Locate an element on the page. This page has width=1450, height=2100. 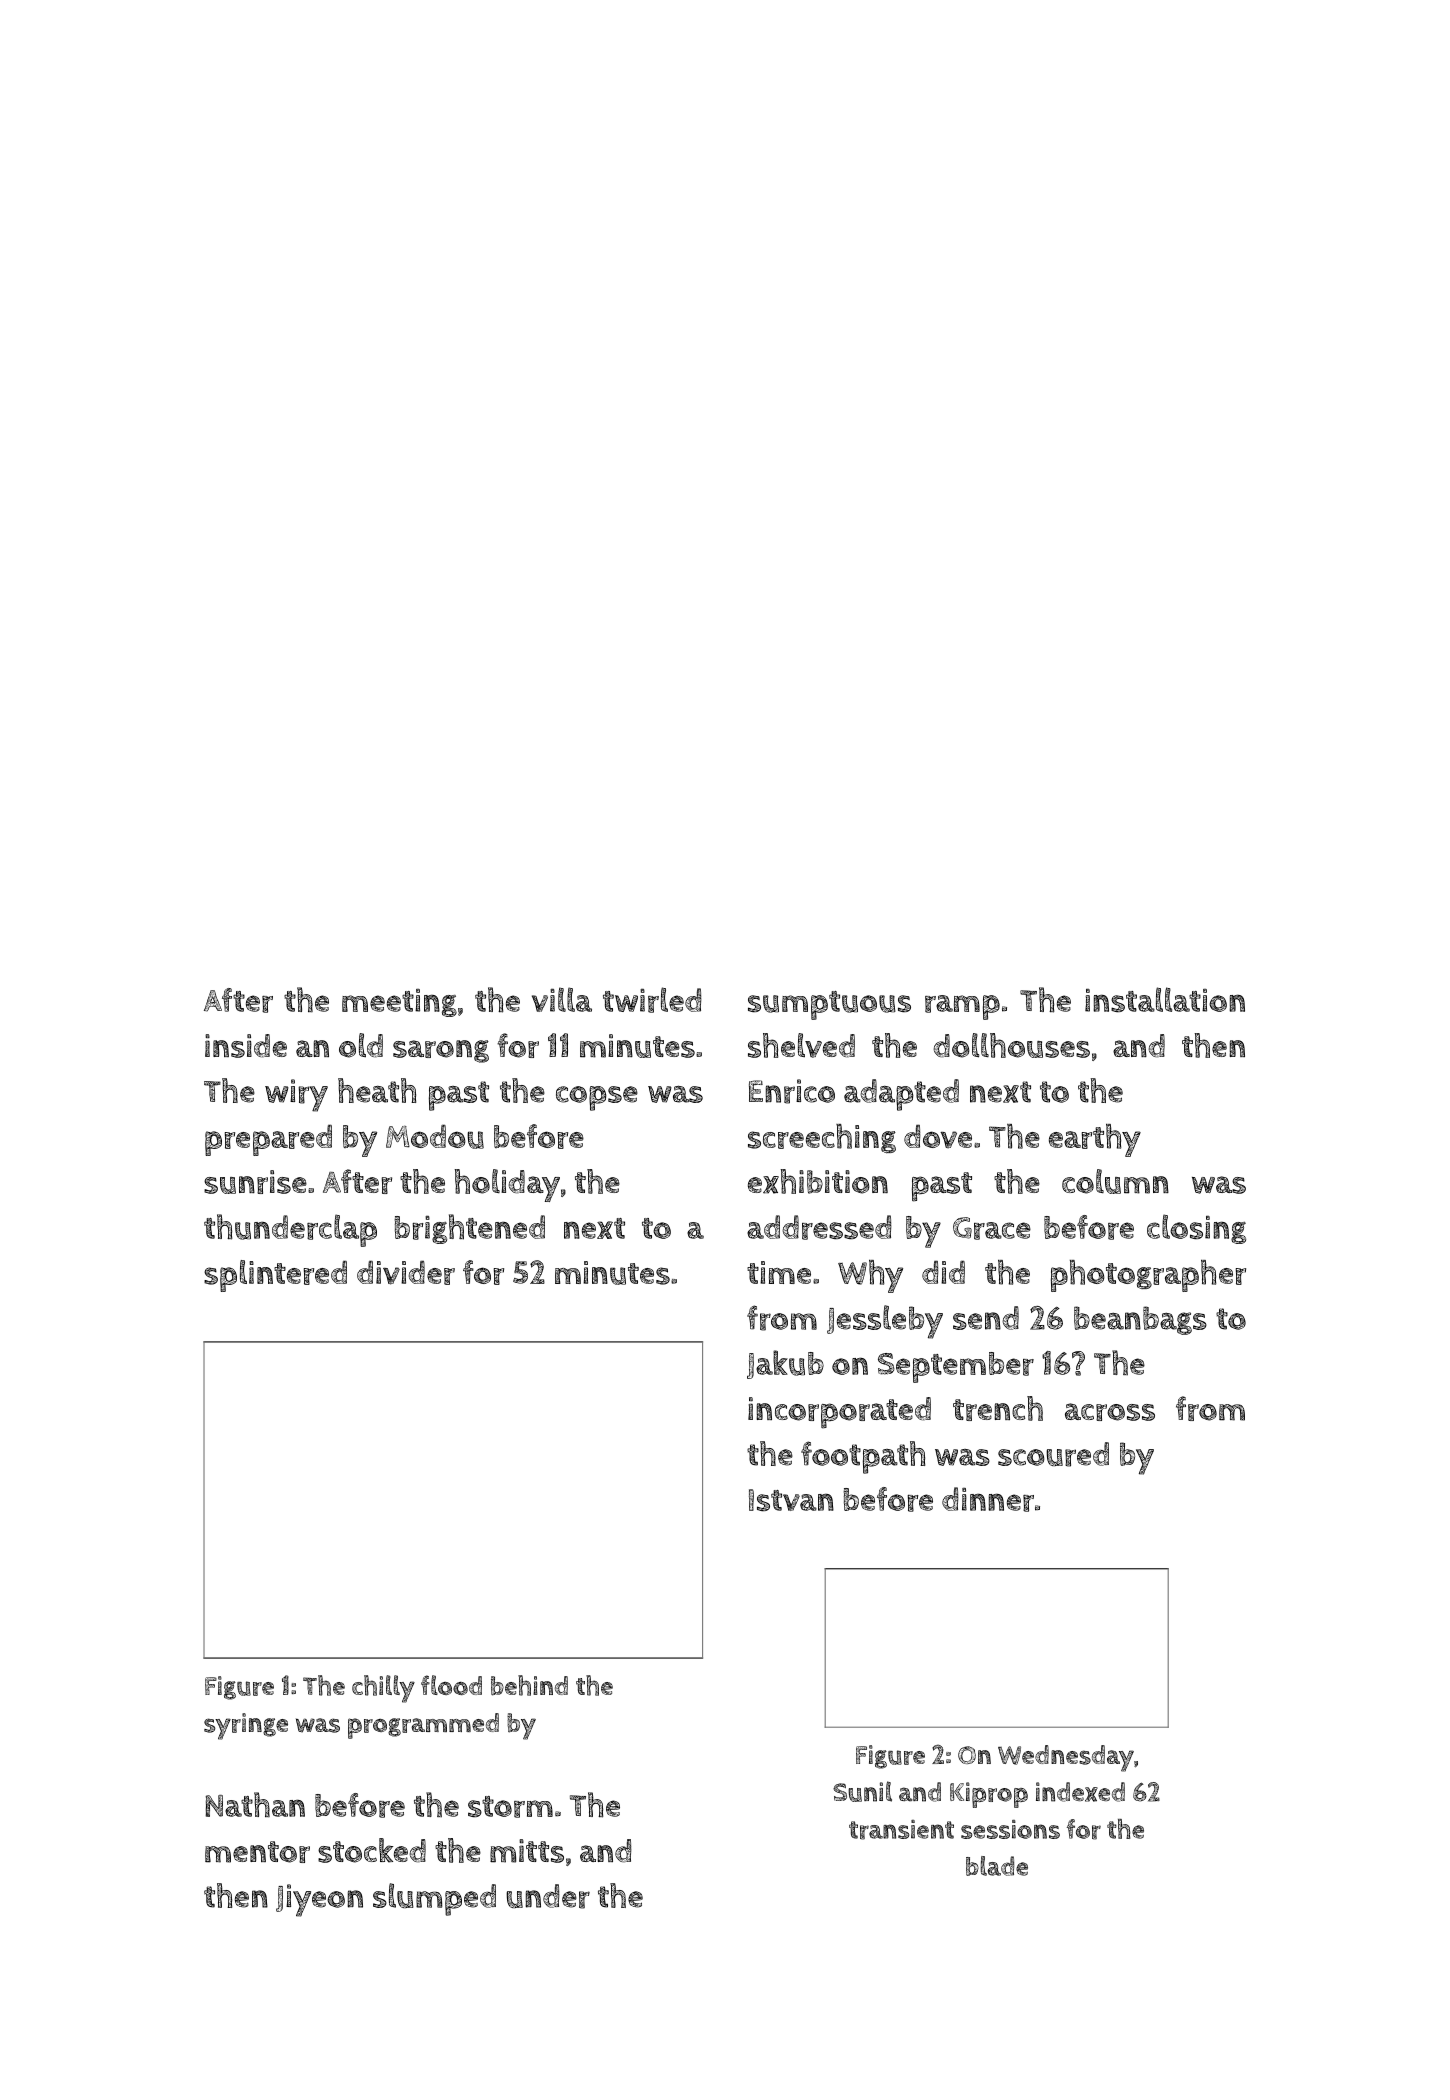
chilly is located at coordinates (383, 1689).
